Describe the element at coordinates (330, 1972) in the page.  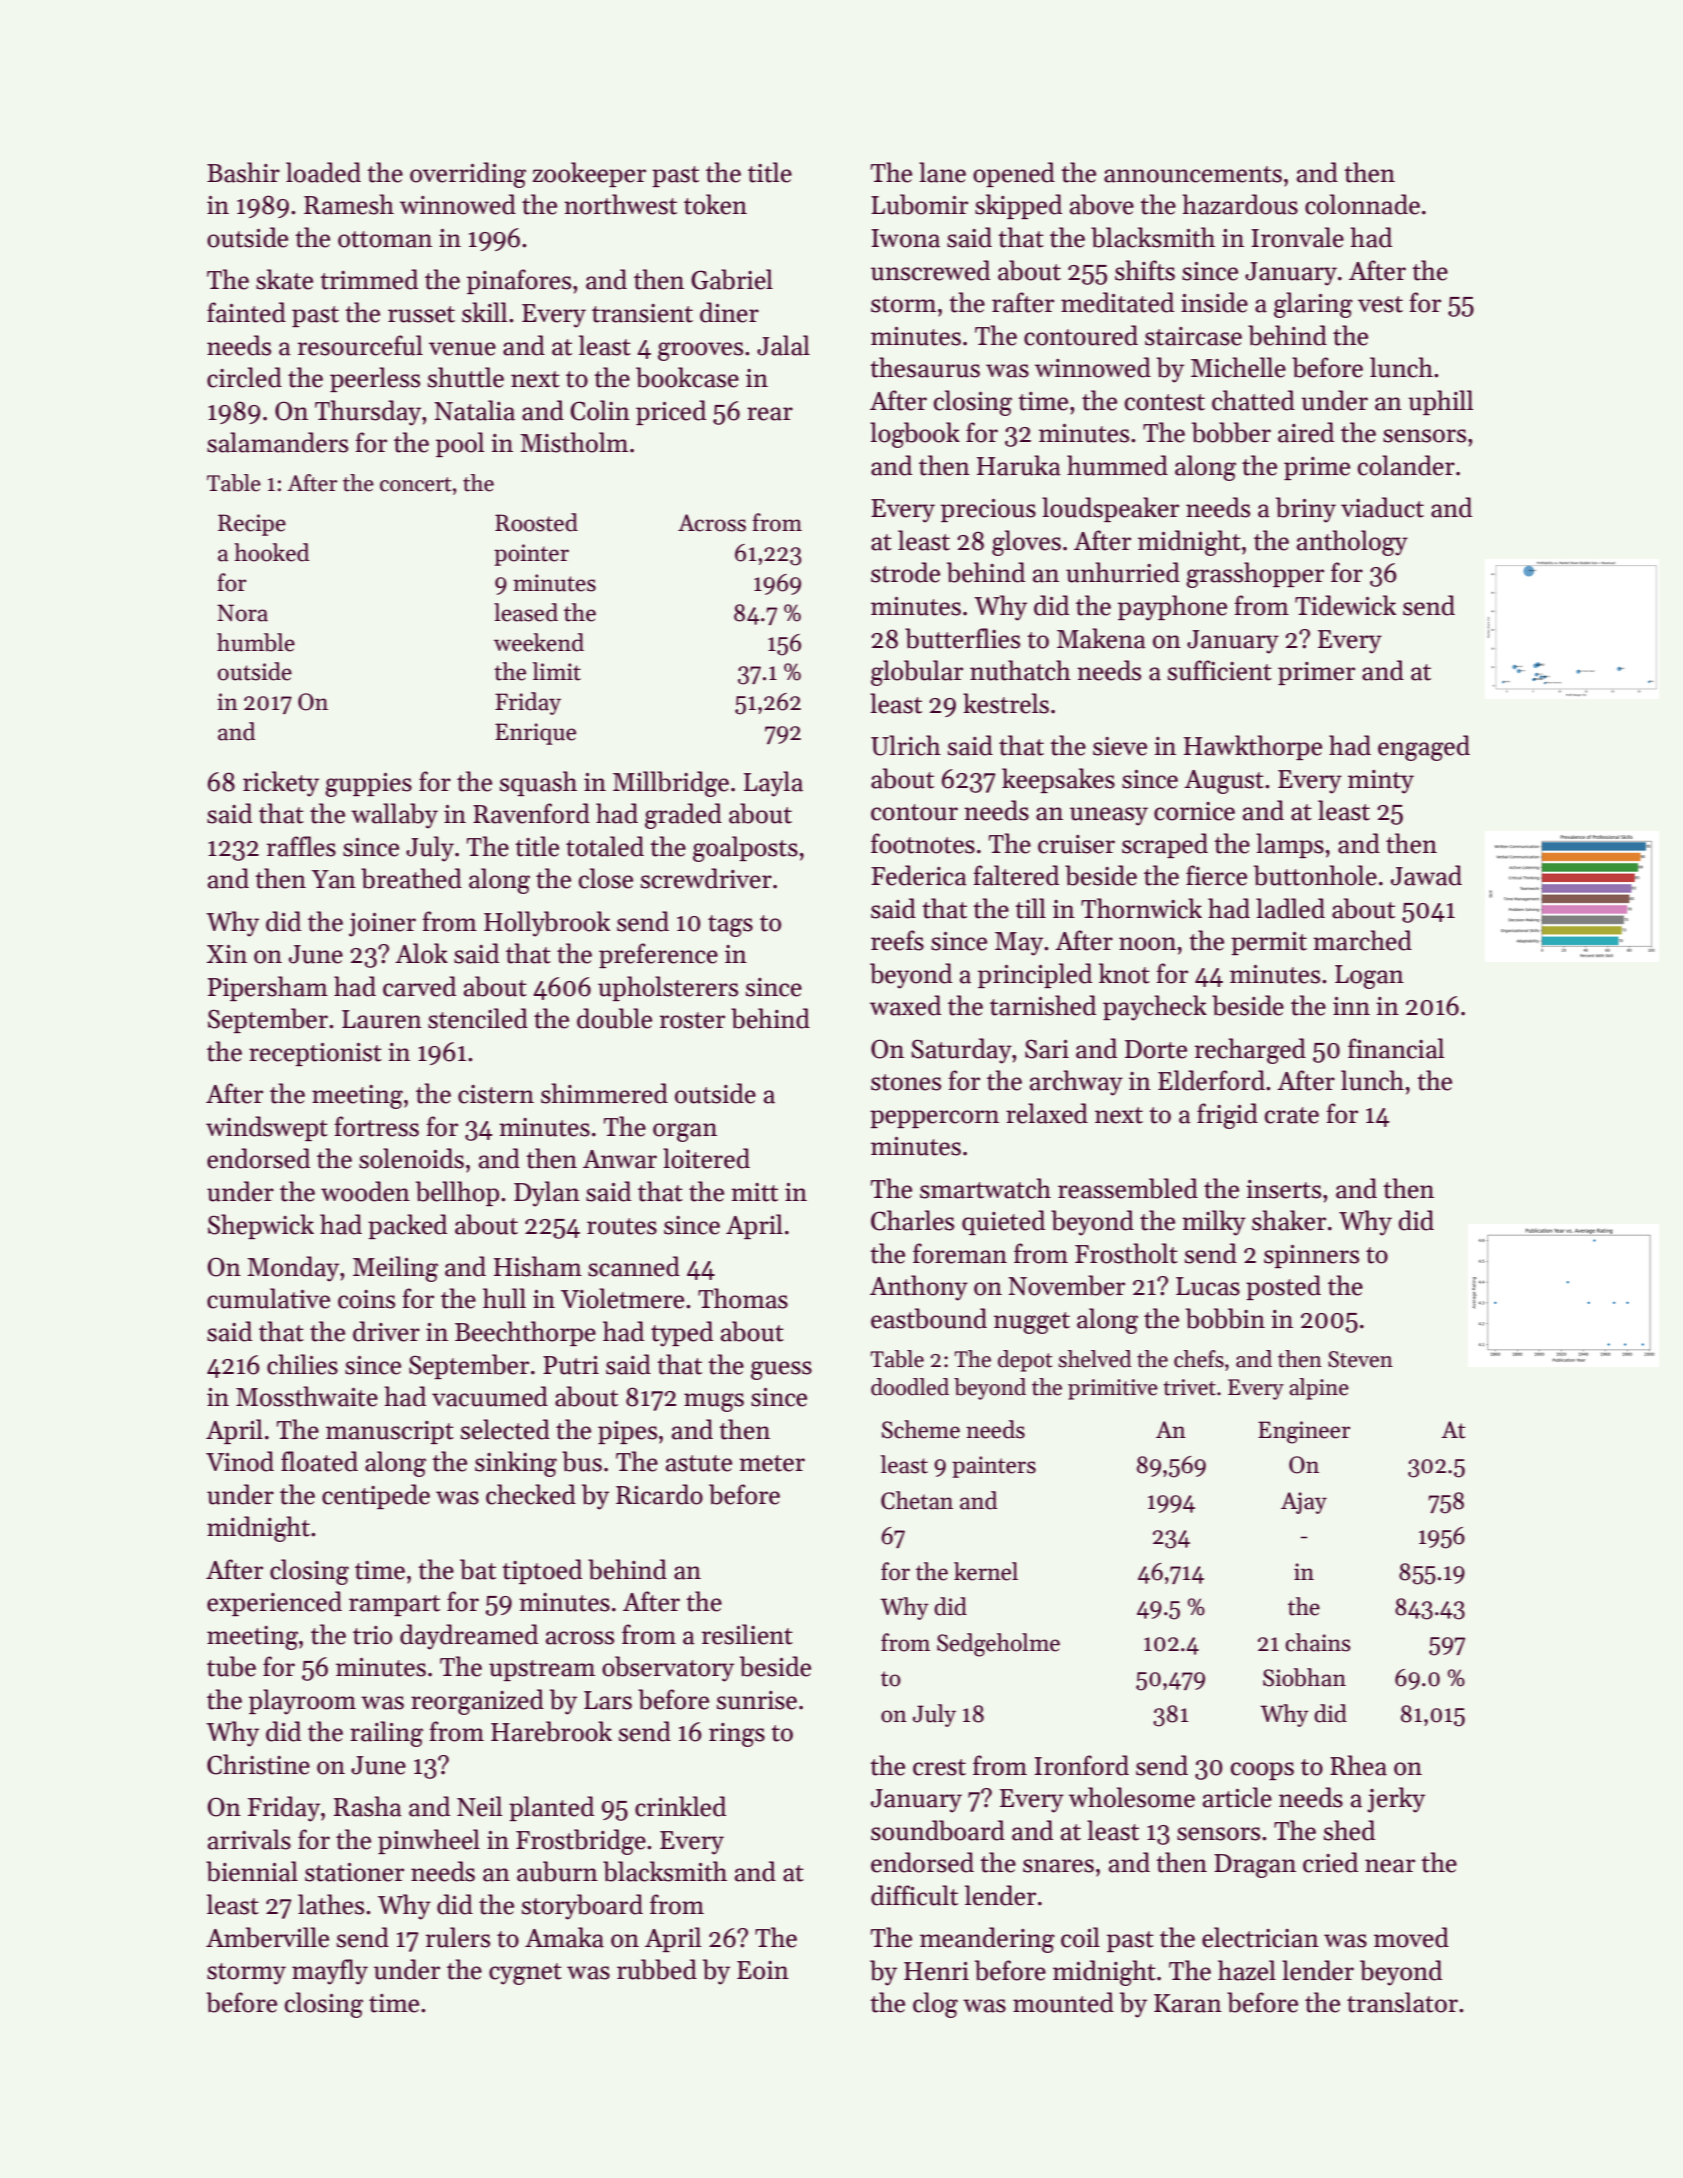
I see `mayfly` at that location.
